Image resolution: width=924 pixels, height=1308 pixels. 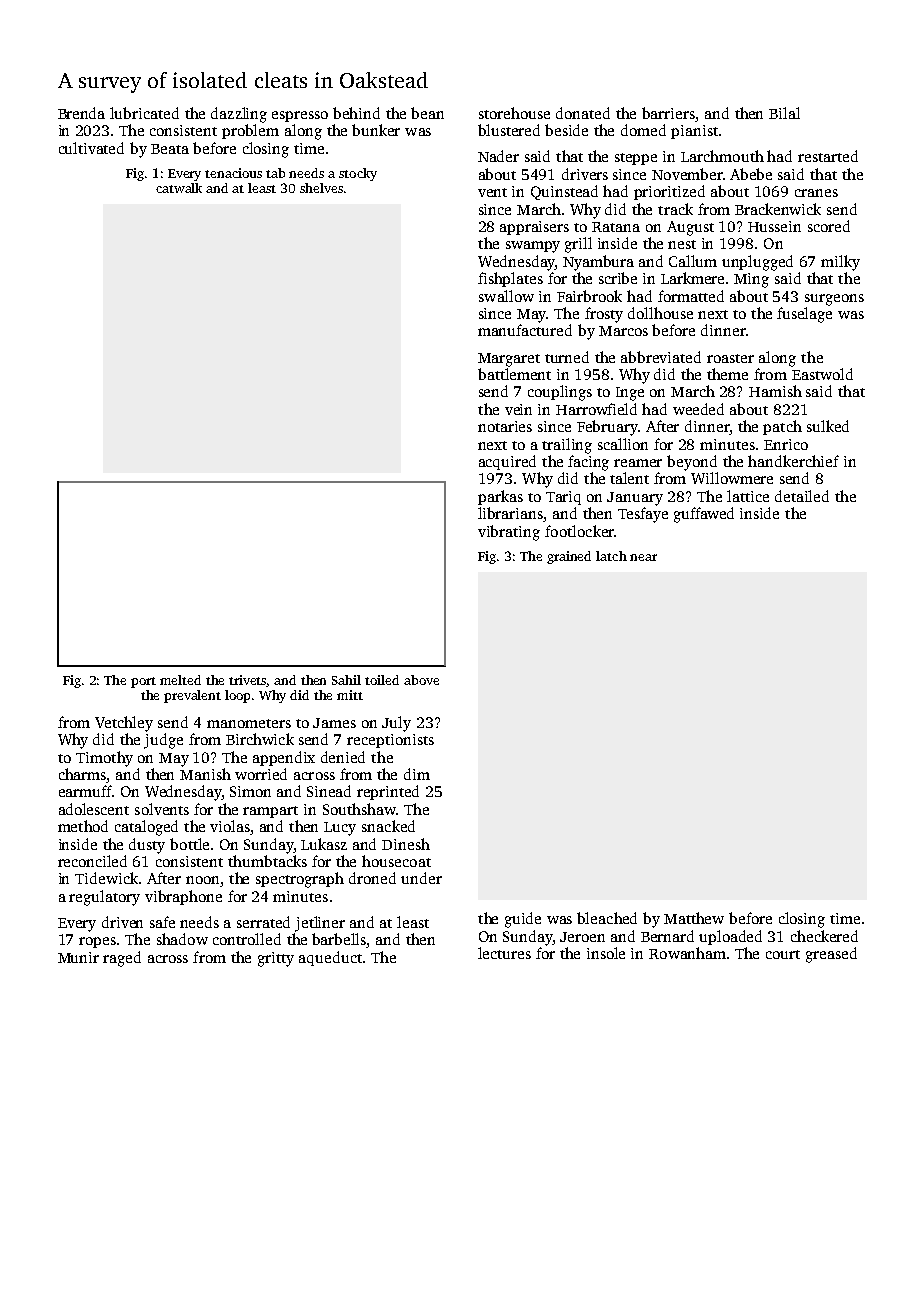 I want to click on checkered, so click(x=824, y=936).
